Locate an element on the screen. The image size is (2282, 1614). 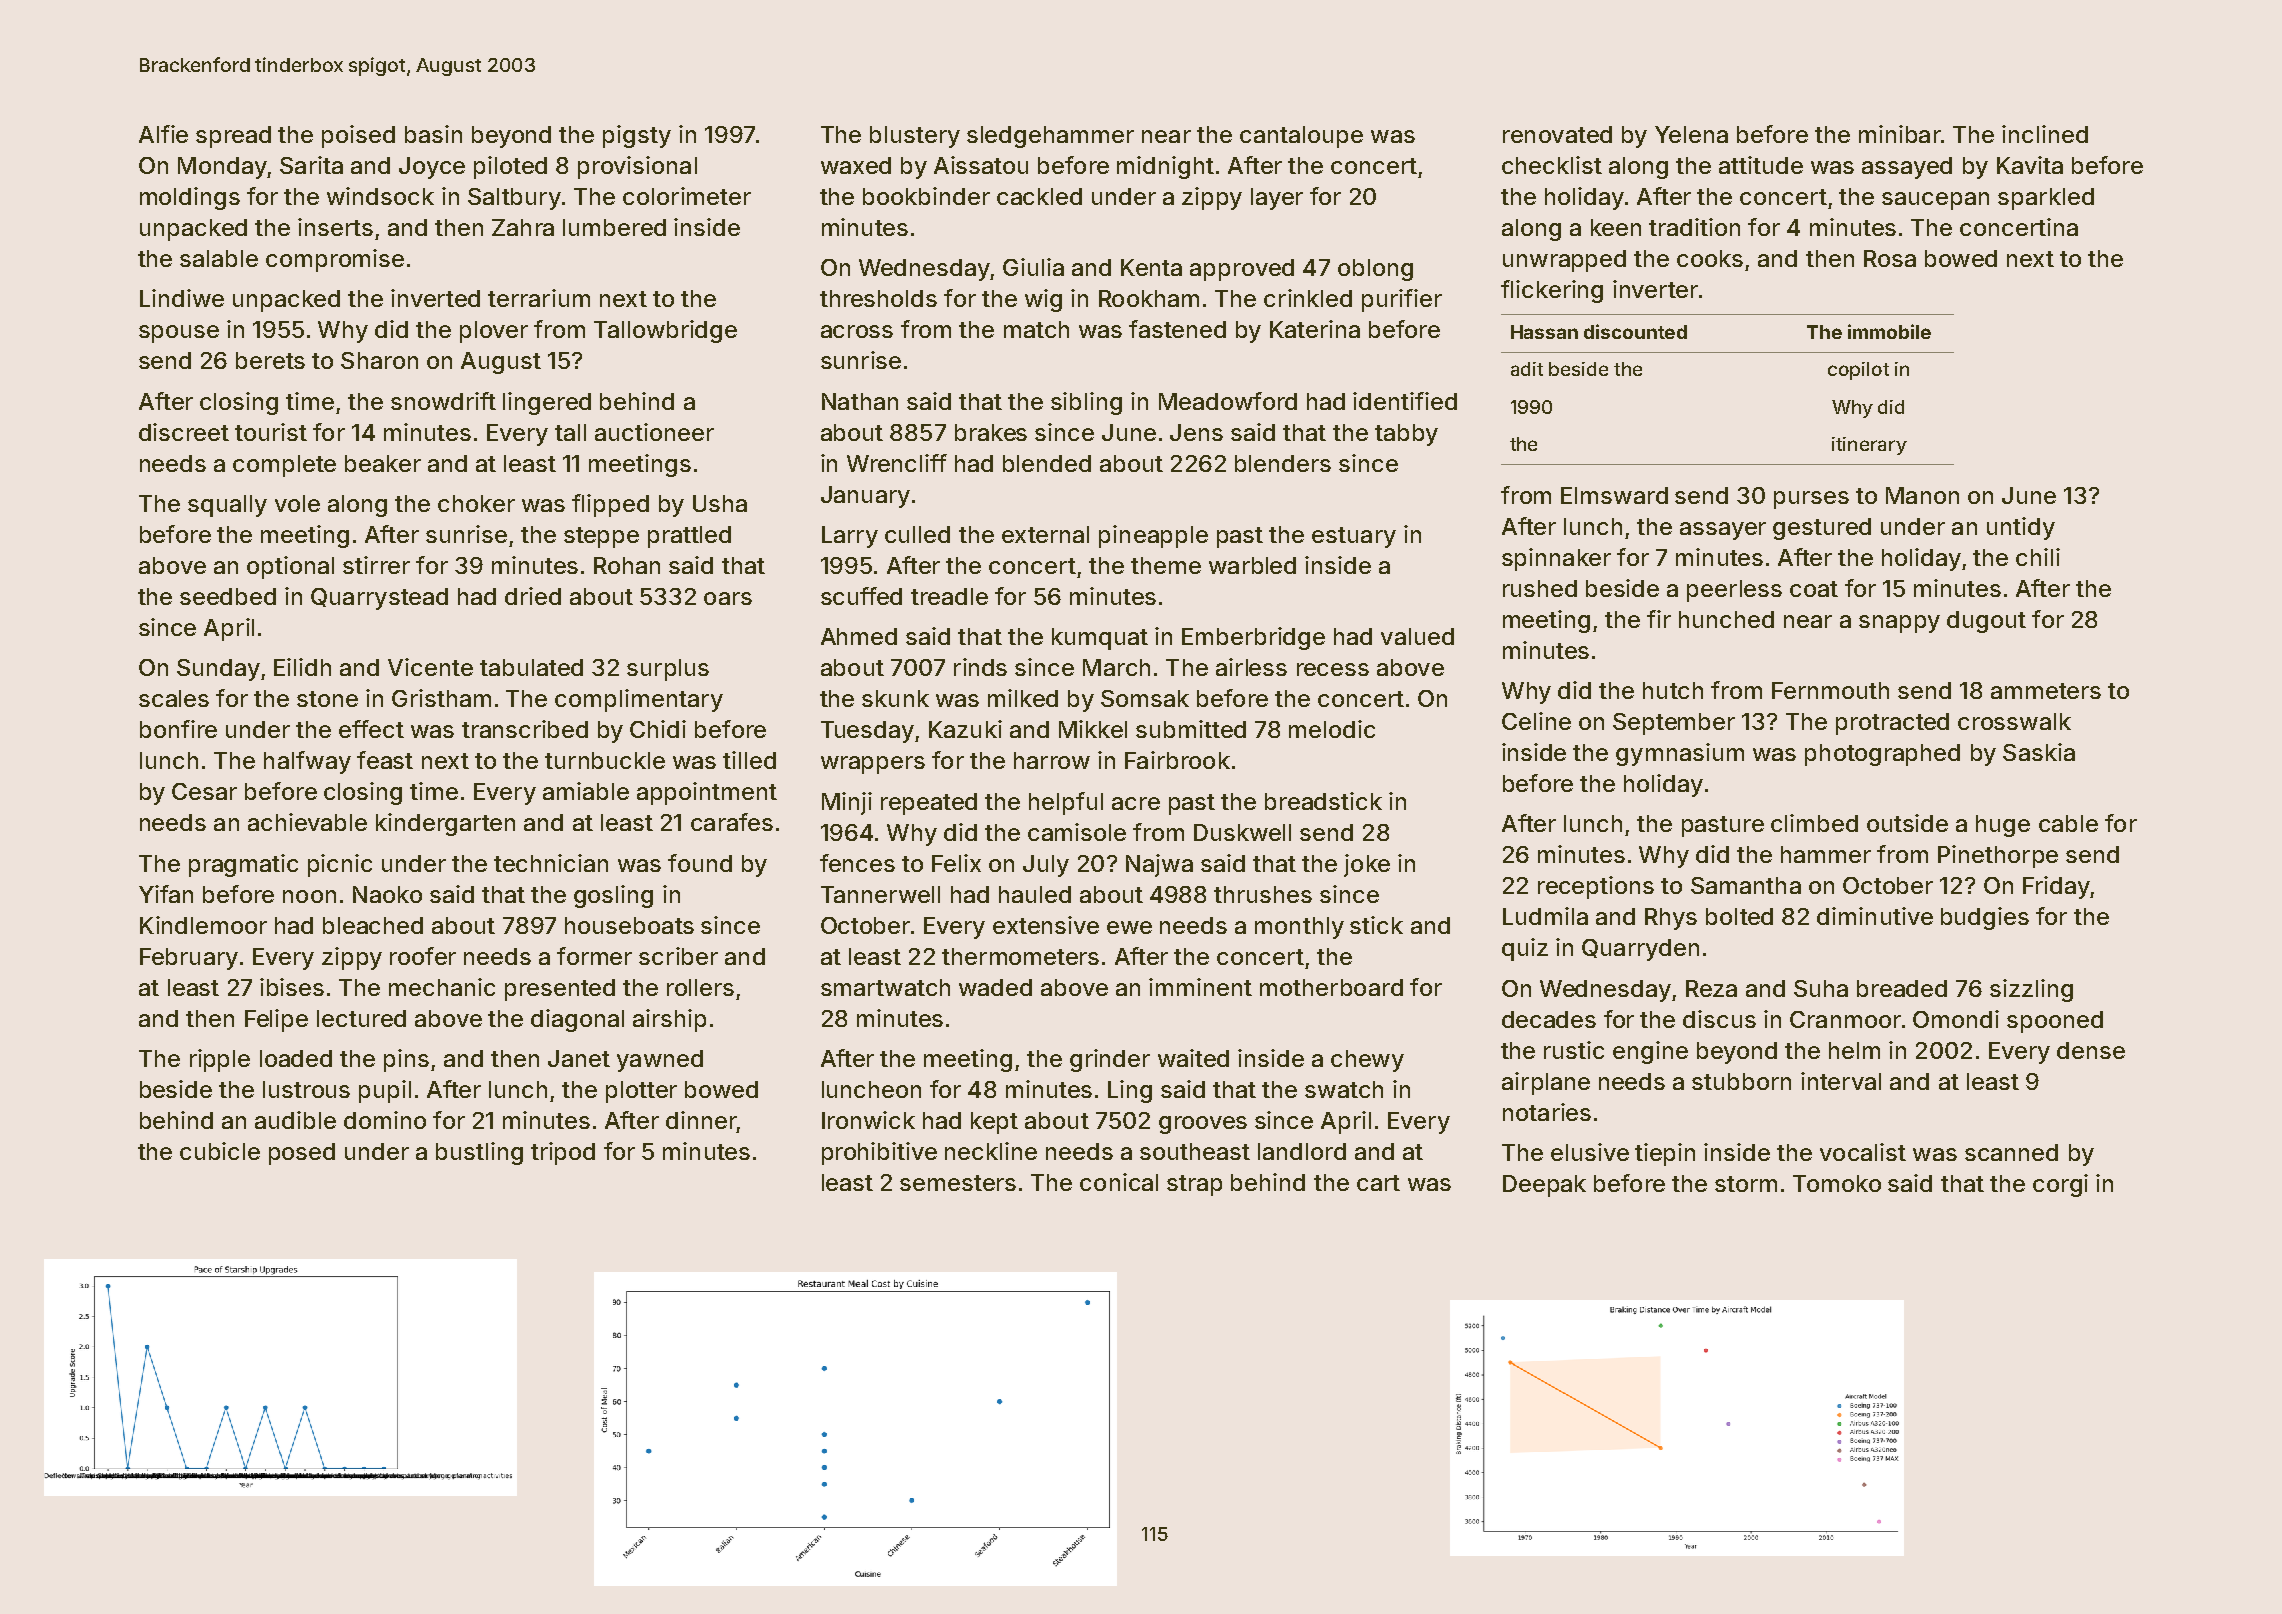
tripod is located at coordinates (563, 1153).
